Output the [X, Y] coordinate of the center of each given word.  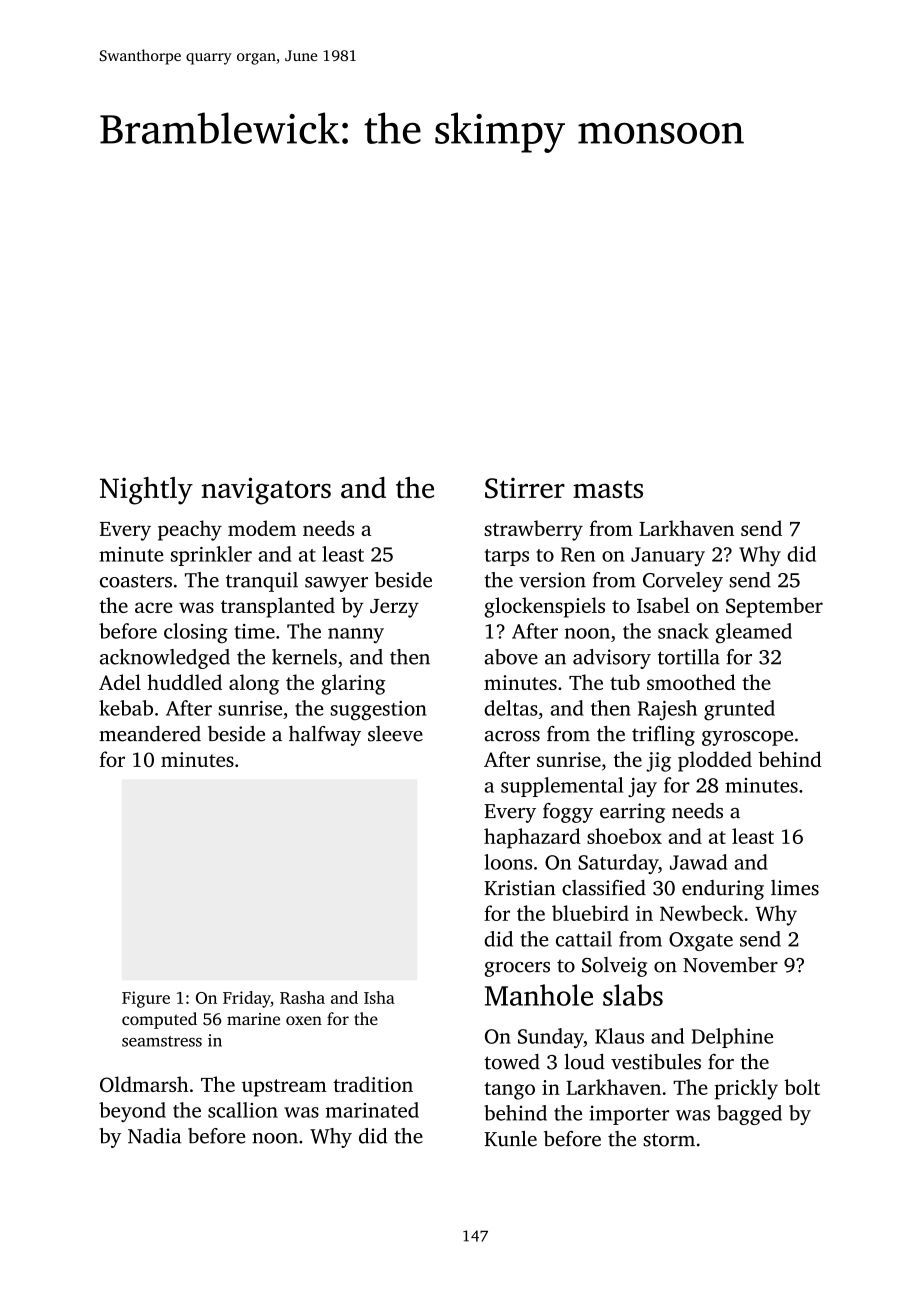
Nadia [154, 1136]
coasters [136, 581]
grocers [517, 969]
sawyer [336, 584]
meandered [150, 734]
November [730, 965]
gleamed [753, 633]
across [512, 736]
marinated [372, 1110]
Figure [146, 999]
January [668, 556]
